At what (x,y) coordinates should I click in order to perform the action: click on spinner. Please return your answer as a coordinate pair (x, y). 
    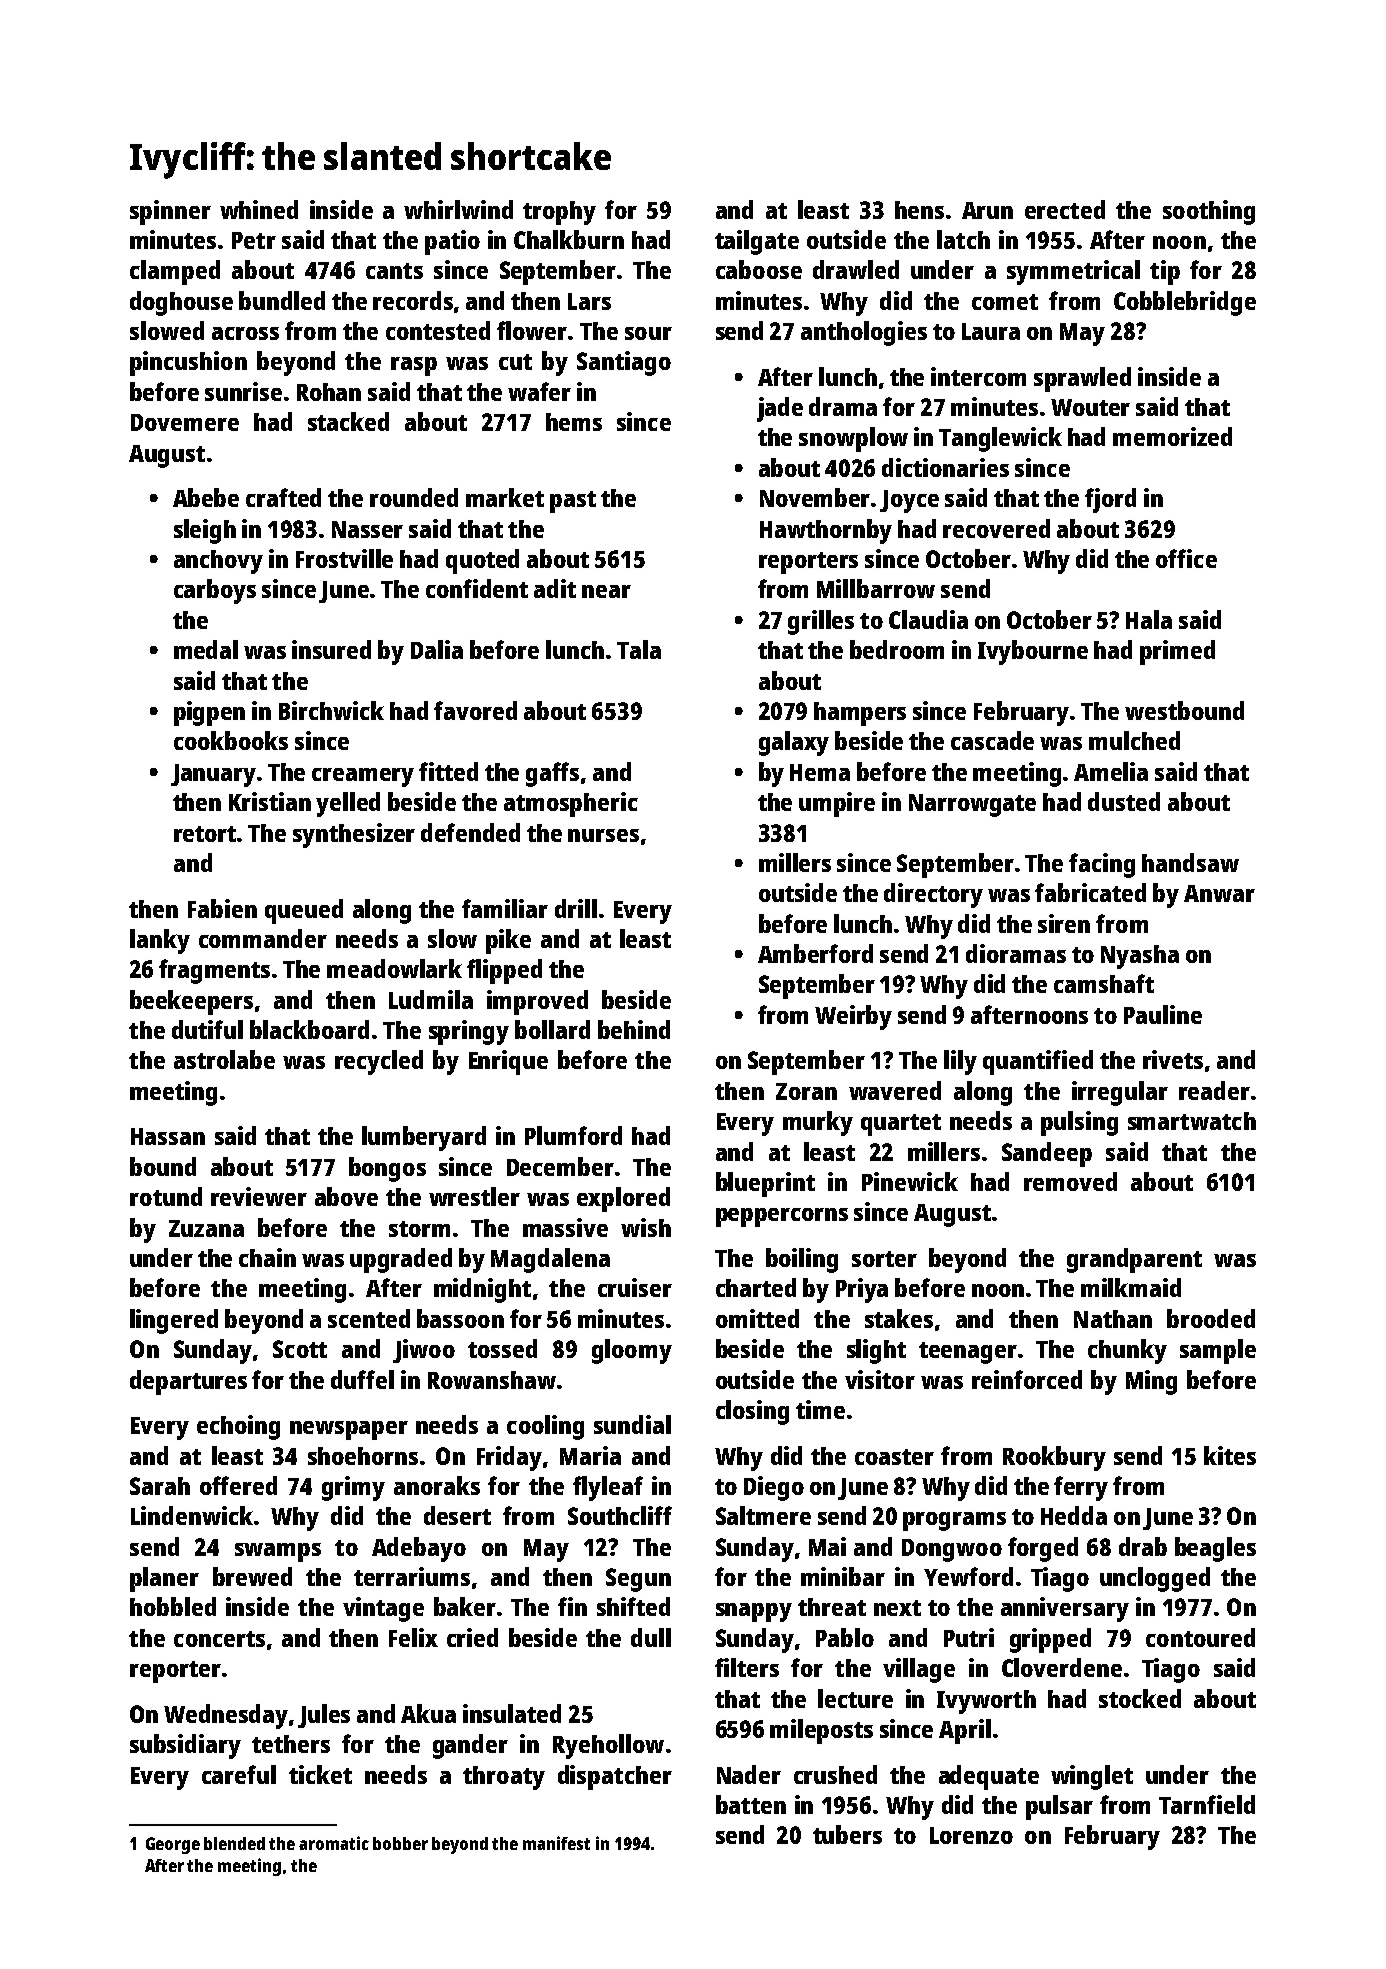
    Looking at the image, I should click on (170, 212).
